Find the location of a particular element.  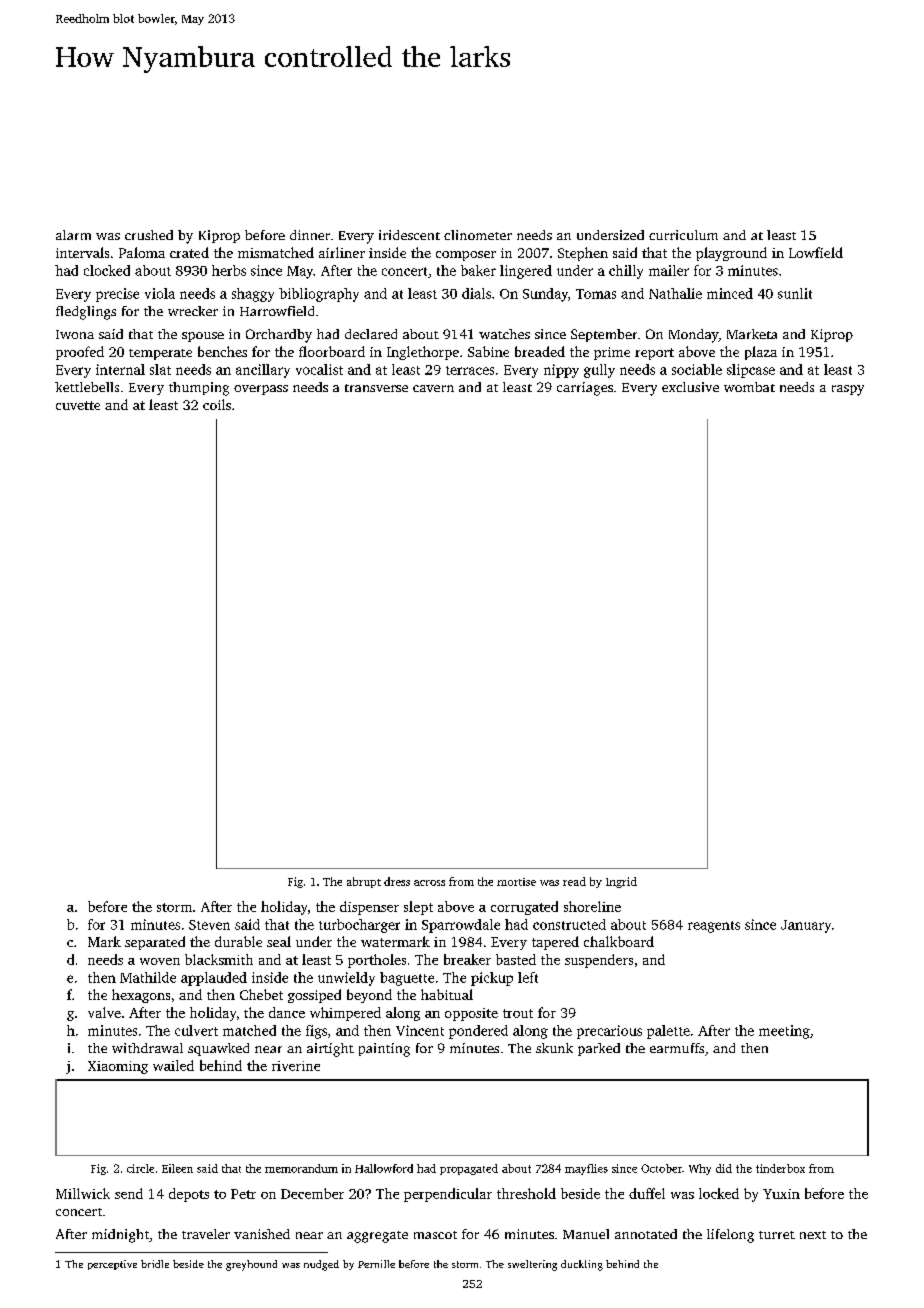

turbocharger is located at coordinates (359, 926).
